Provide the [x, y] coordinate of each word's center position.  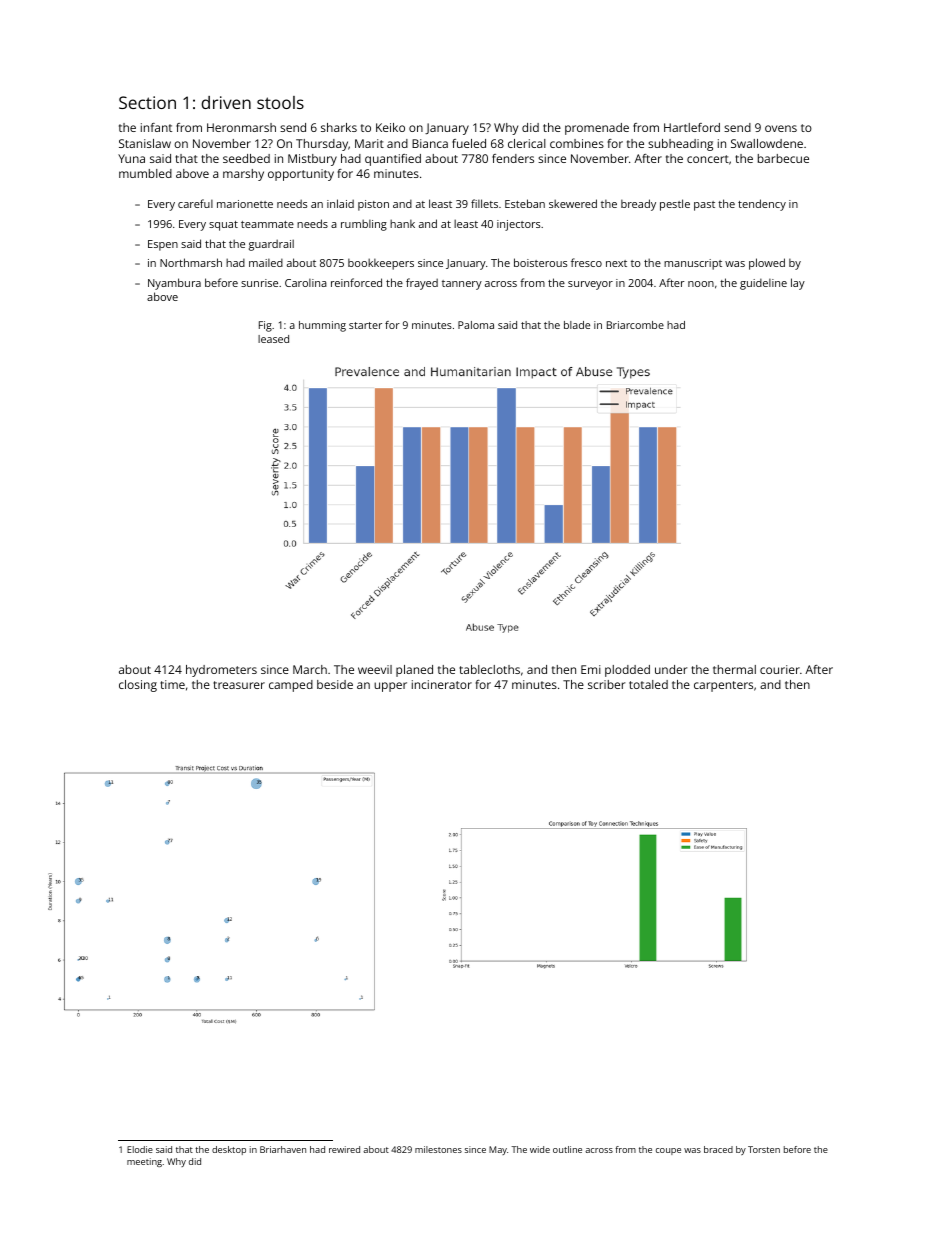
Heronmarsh [241, 127]
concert [708, 159]
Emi [591, 669]
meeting [144, 1162]
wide [540, 1149]
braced [718, 1149]
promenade [597, 129]
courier [780, 669]
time [172, 684]
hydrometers [221, 671]
